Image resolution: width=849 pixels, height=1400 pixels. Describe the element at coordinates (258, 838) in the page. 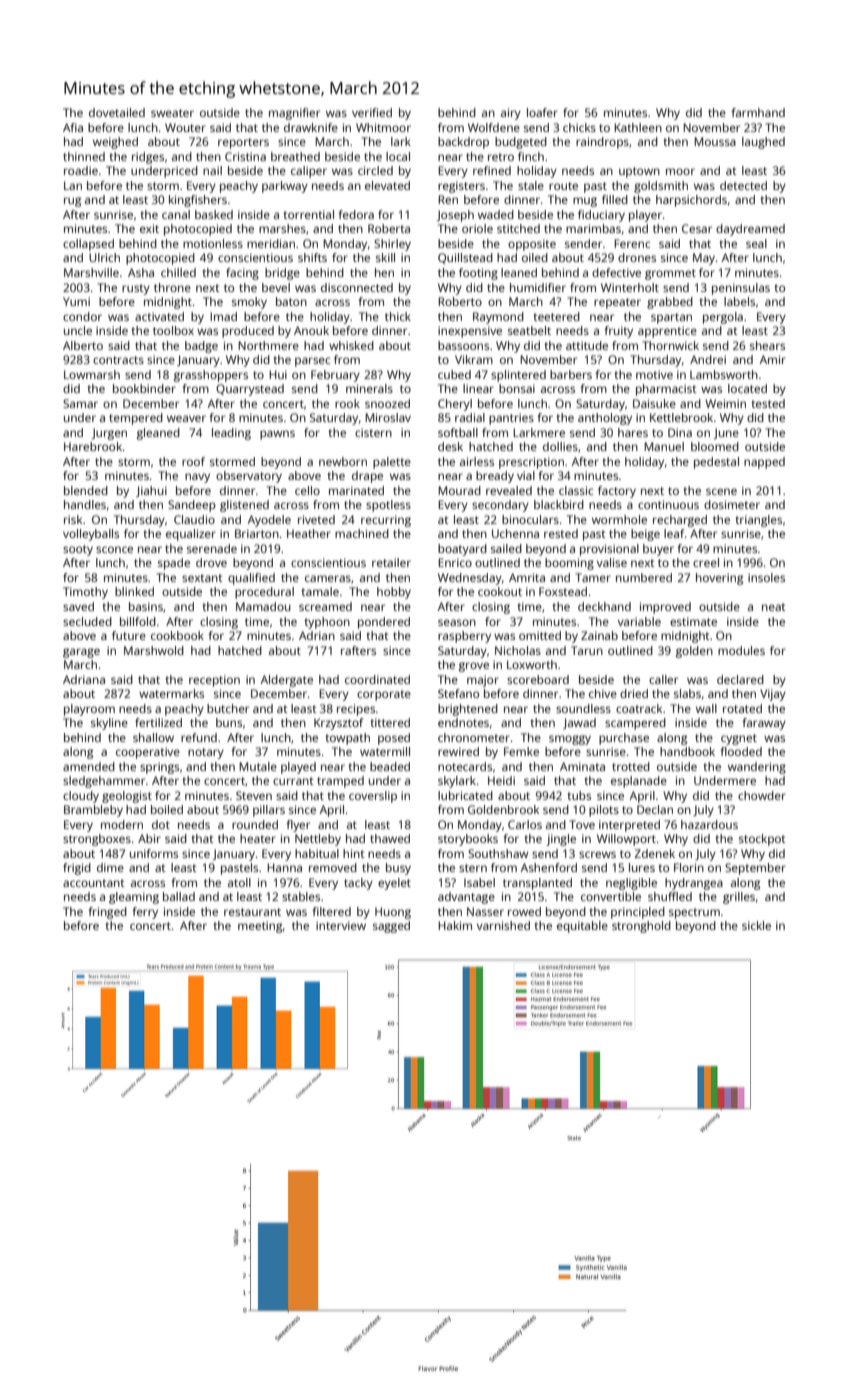

I see `heater` at that location.
